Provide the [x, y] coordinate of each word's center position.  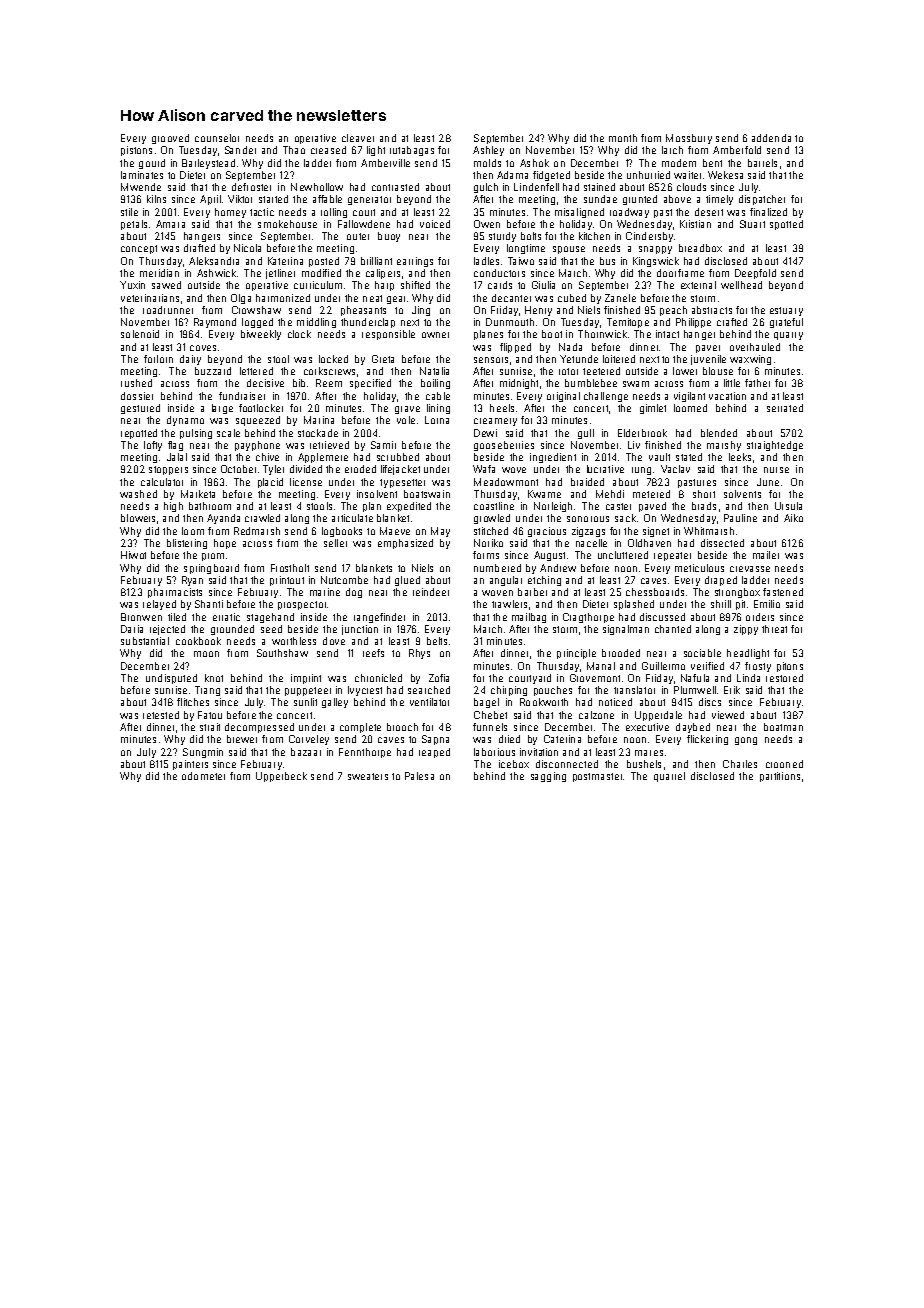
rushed [136, 383]
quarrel [669, 777]
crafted [732, 322]
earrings [415, 262]
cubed [572, 298]
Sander [240, 150]
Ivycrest [365, 691]
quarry [788, 336]
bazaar [306, 752]
